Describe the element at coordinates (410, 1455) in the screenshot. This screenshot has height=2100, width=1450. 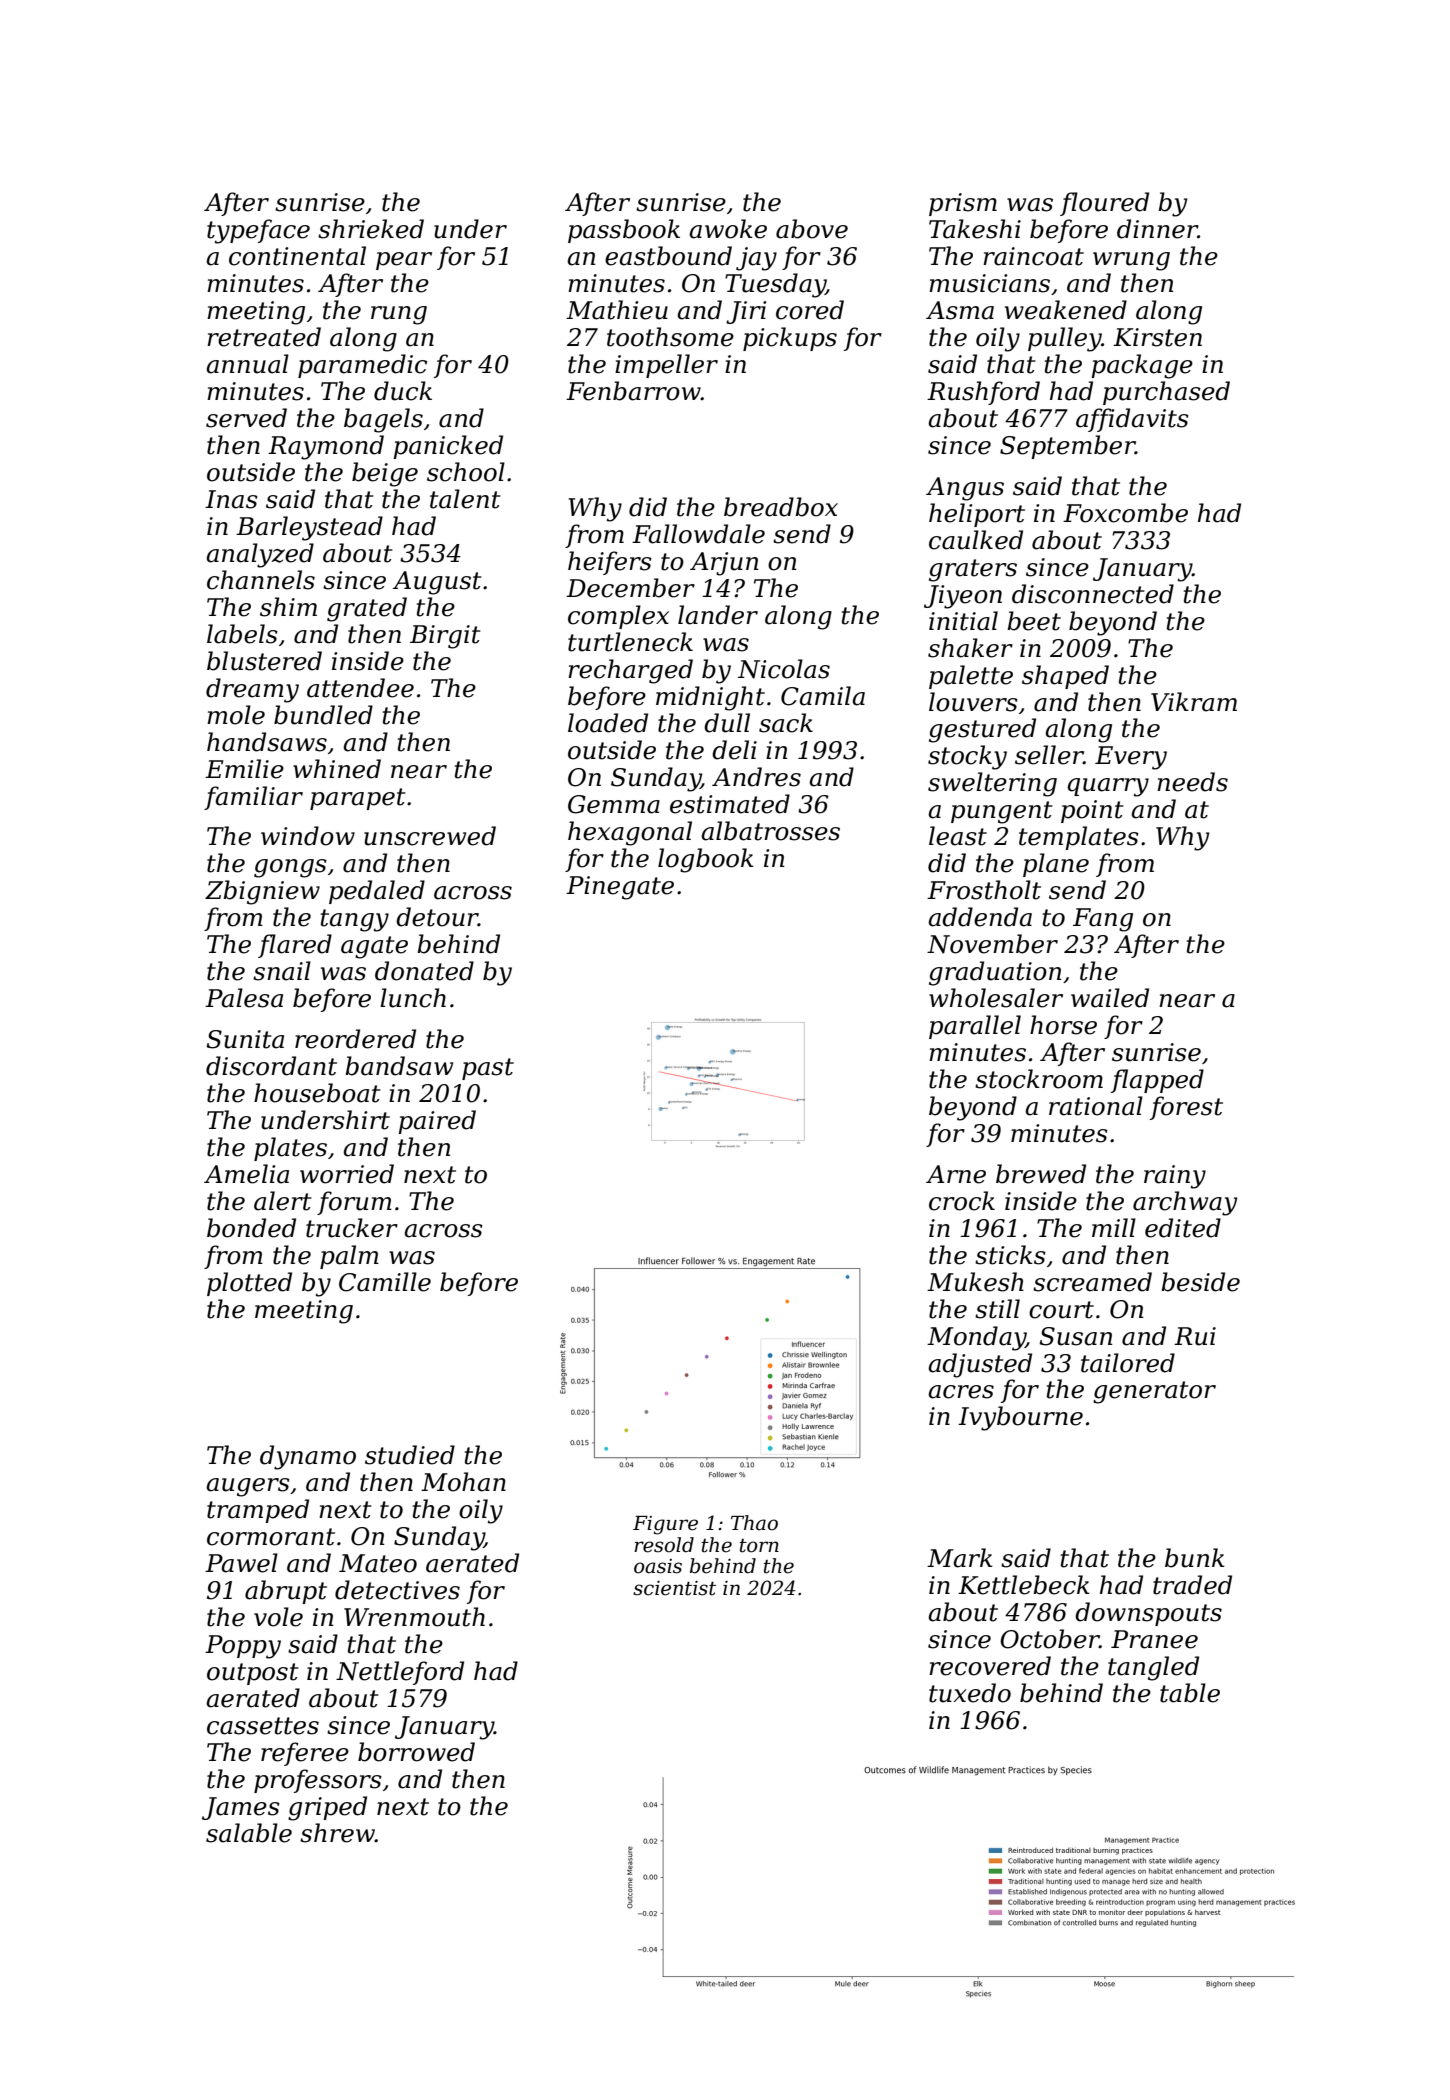
I see `studied` at that location.
